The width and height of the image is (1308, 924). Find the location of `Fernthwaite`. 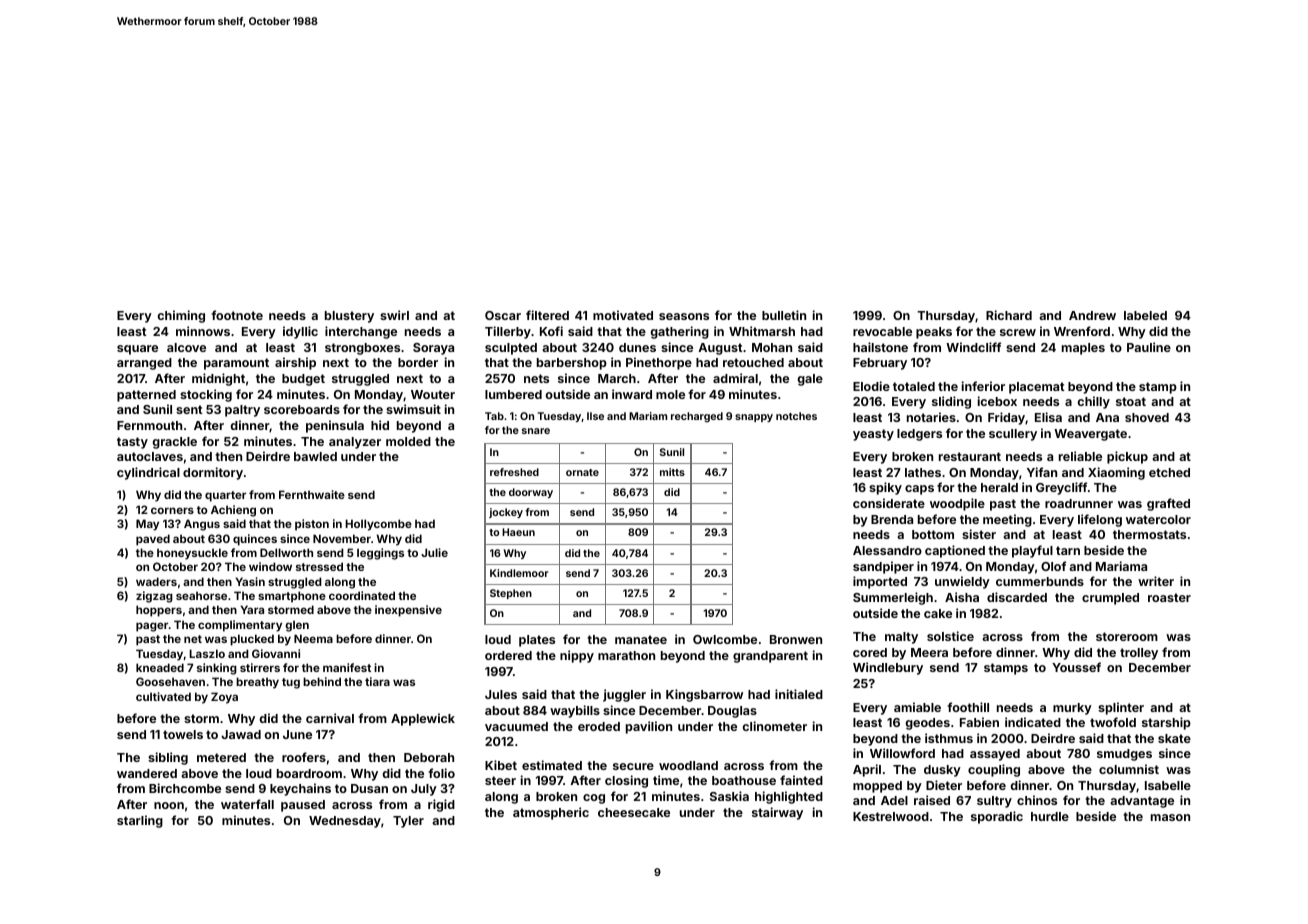

Fernthwaite is located at coordinates (312, 494).
